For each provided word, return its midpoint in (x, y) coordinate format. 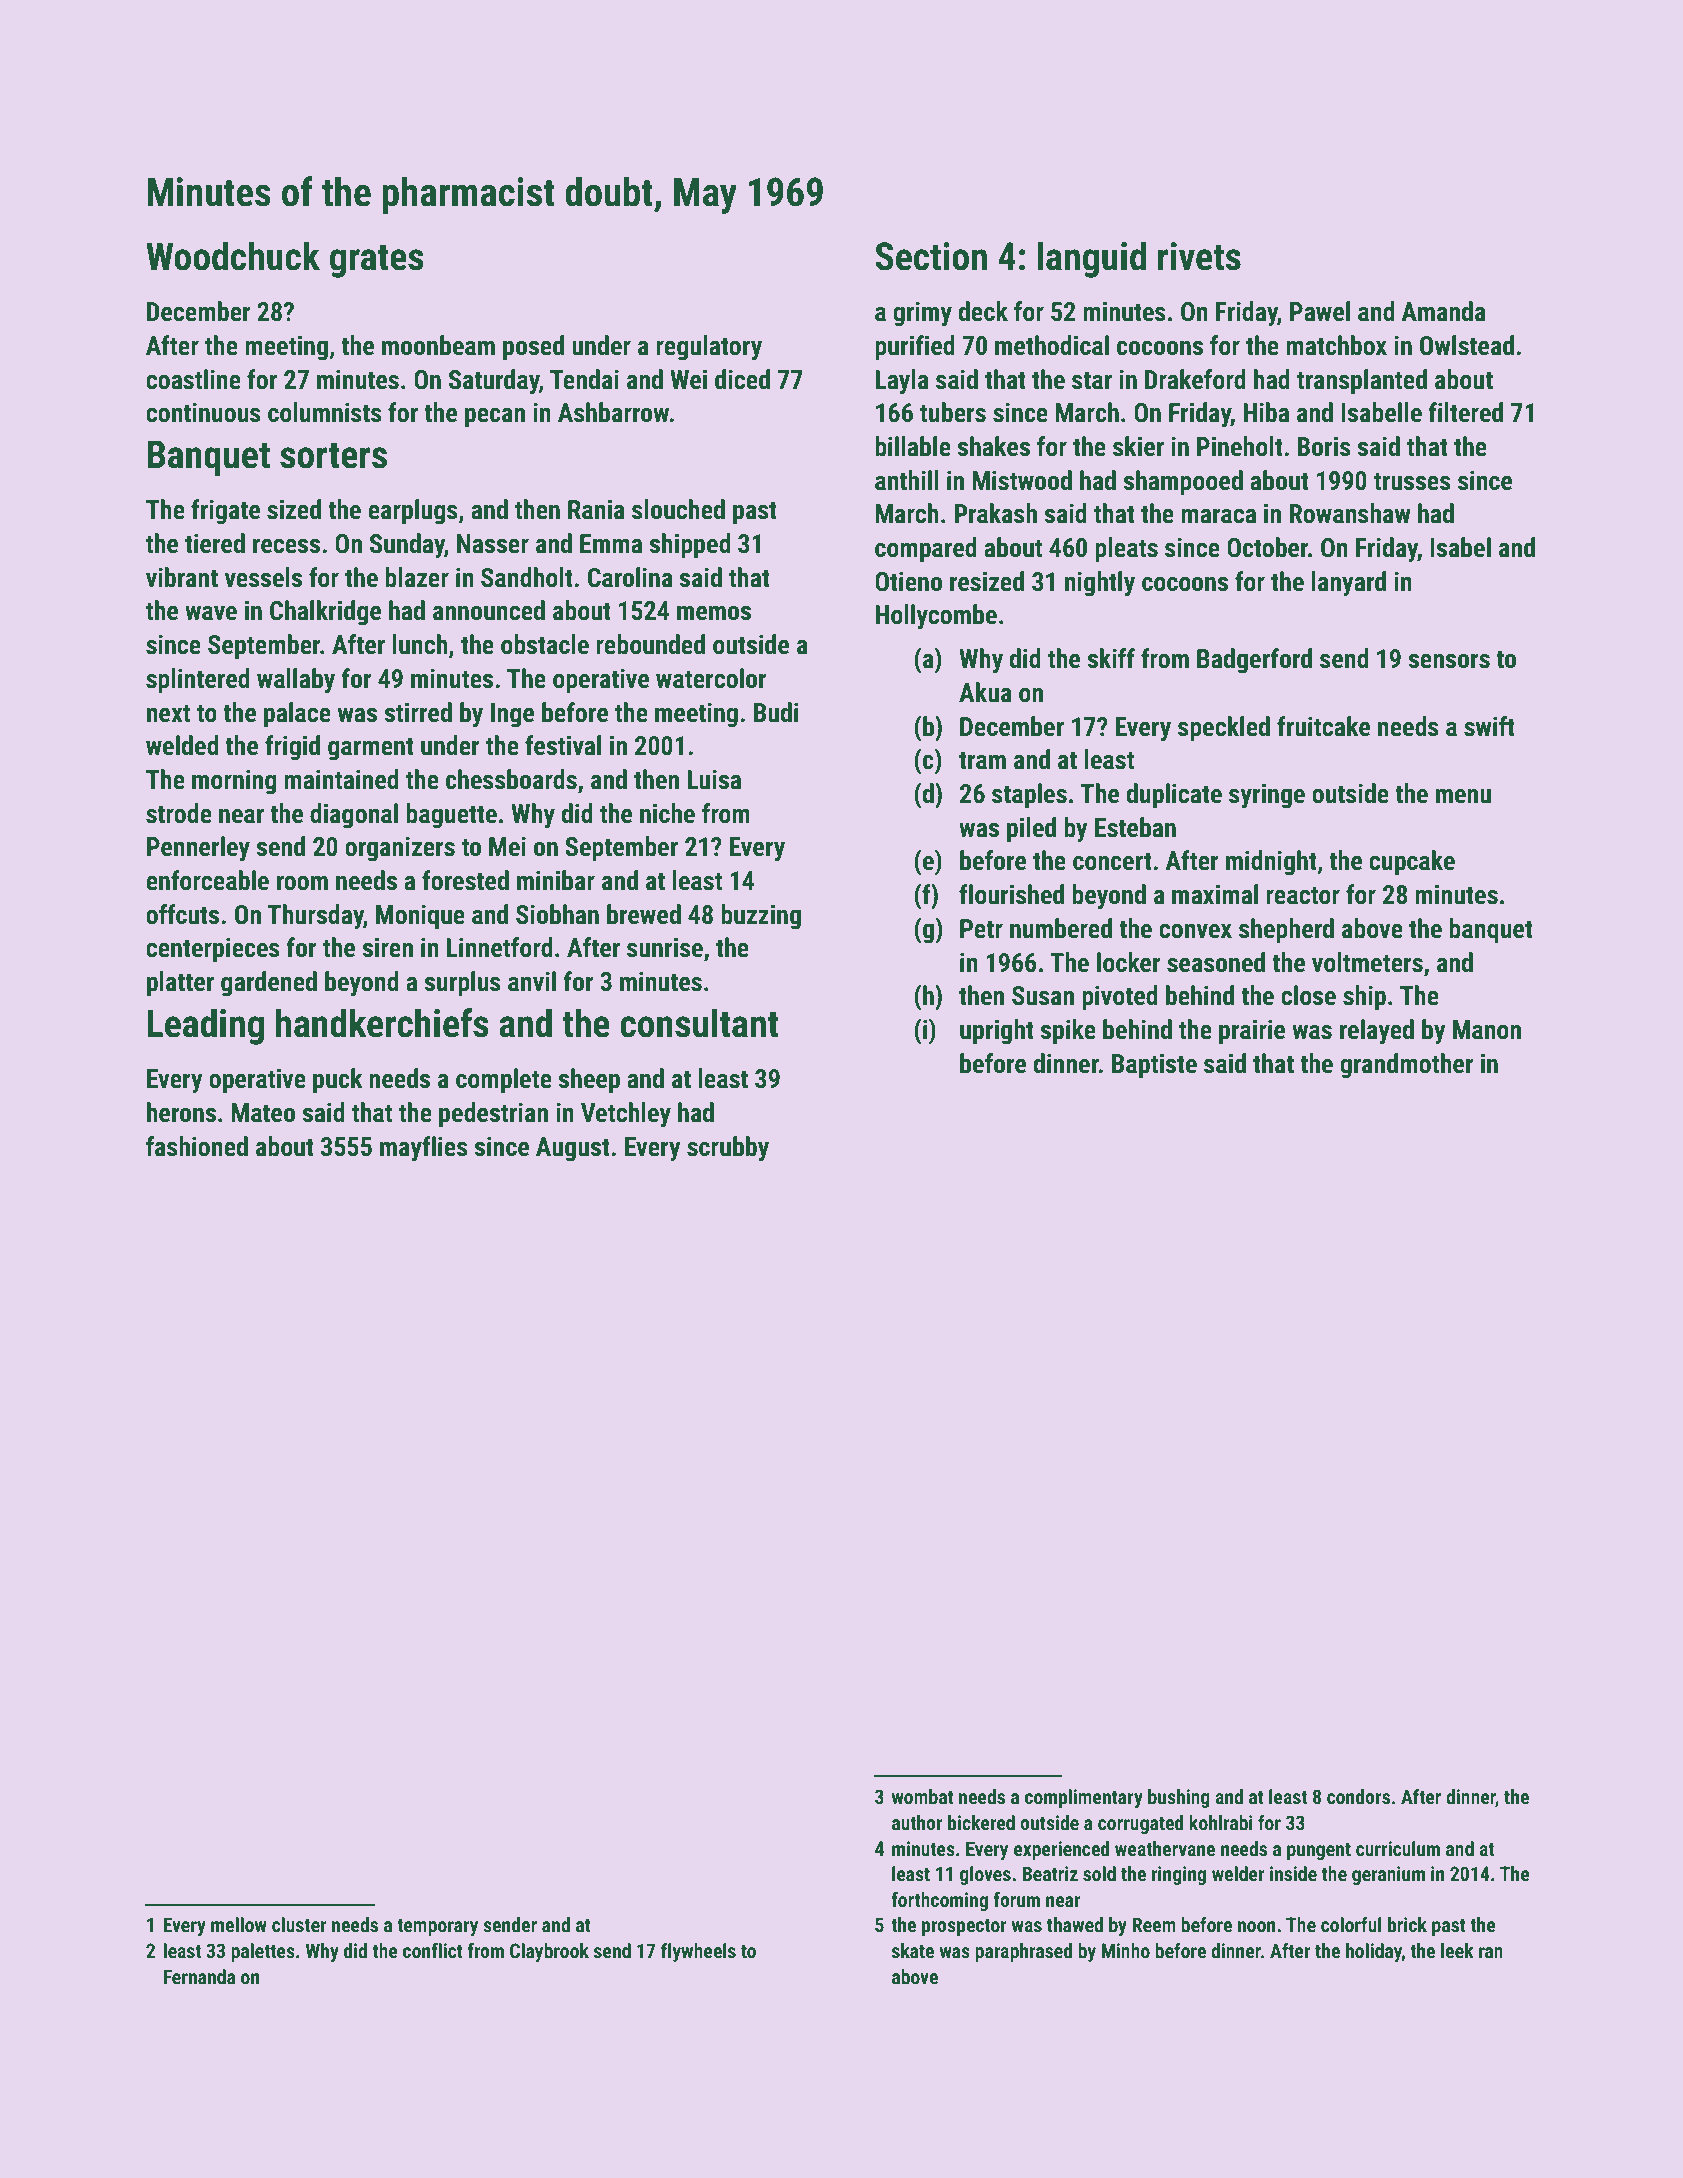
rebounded (650, 644)
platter (180, 984)
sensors (1449, 661)
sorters (333, 456)
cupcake (1412, 863)
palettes (263, 1952)
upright (997, 1032)
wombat (923, 1796)
